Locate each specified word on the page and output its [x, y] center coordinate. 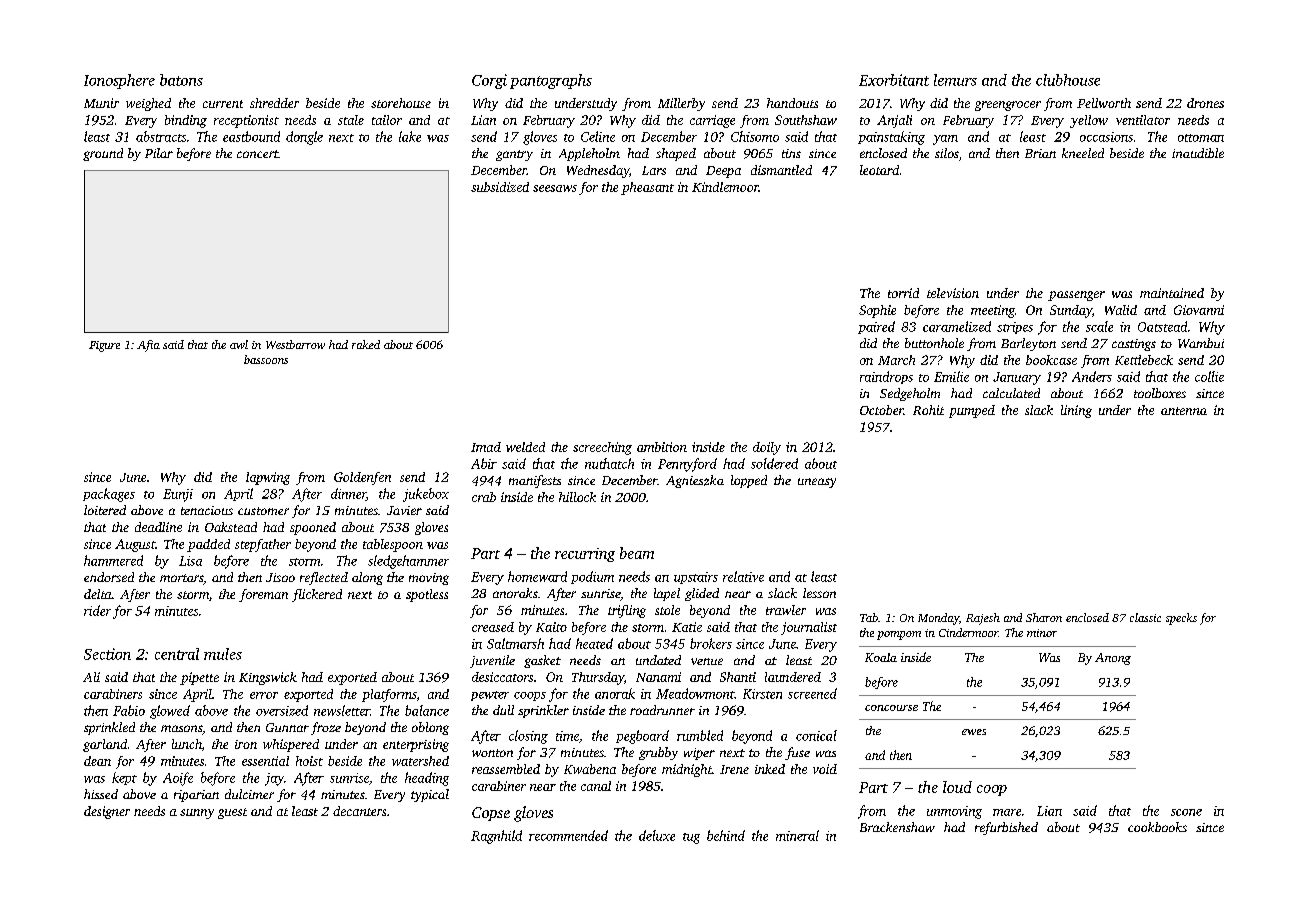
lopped [749, 481]
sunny [197, 814]
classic [1145, 617]
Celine [598, 136]
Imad [486, 447]
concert [257, 154]
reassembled [506, 769]
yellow [1089, 121]
